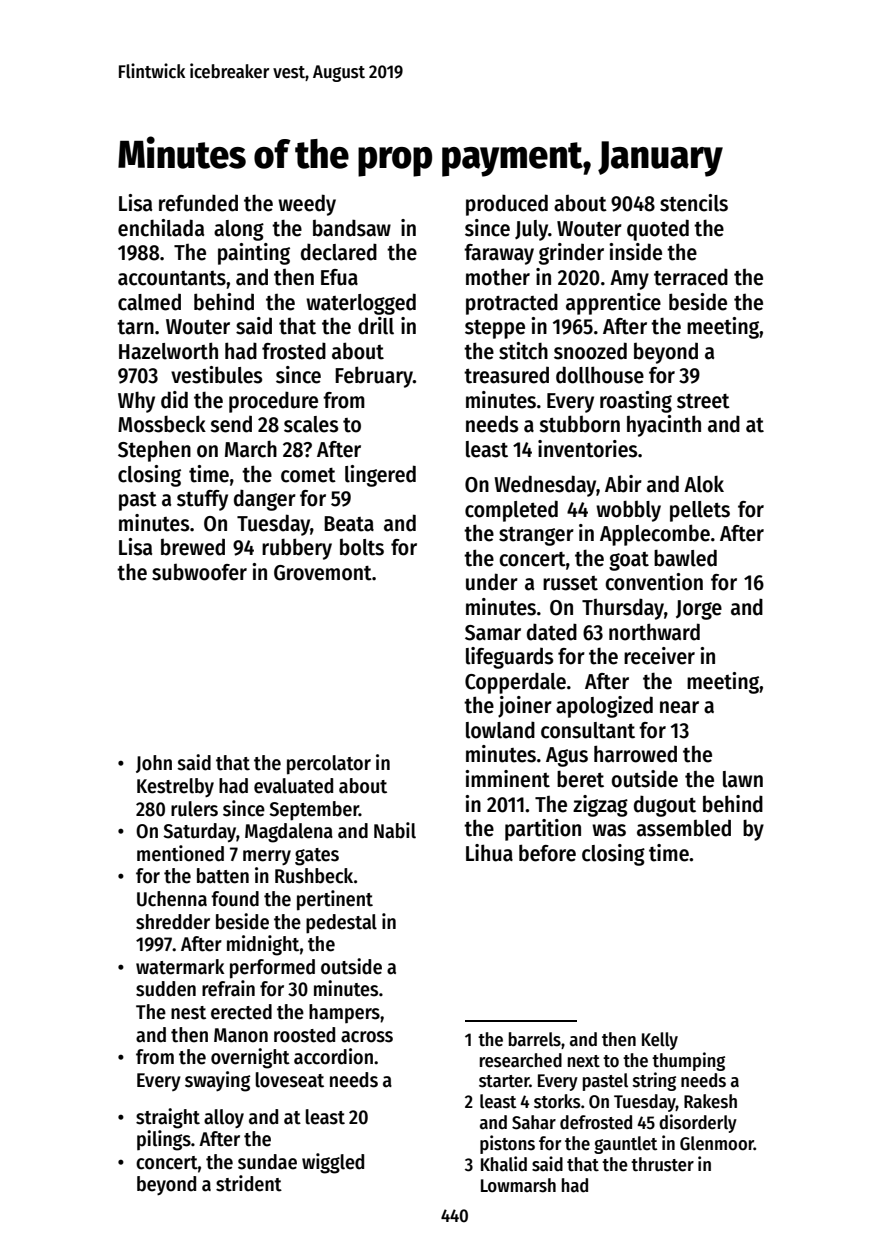  What do you see at coordinates (507, 205) in the image?
I see `produced` at bounding box center [507, 205].
